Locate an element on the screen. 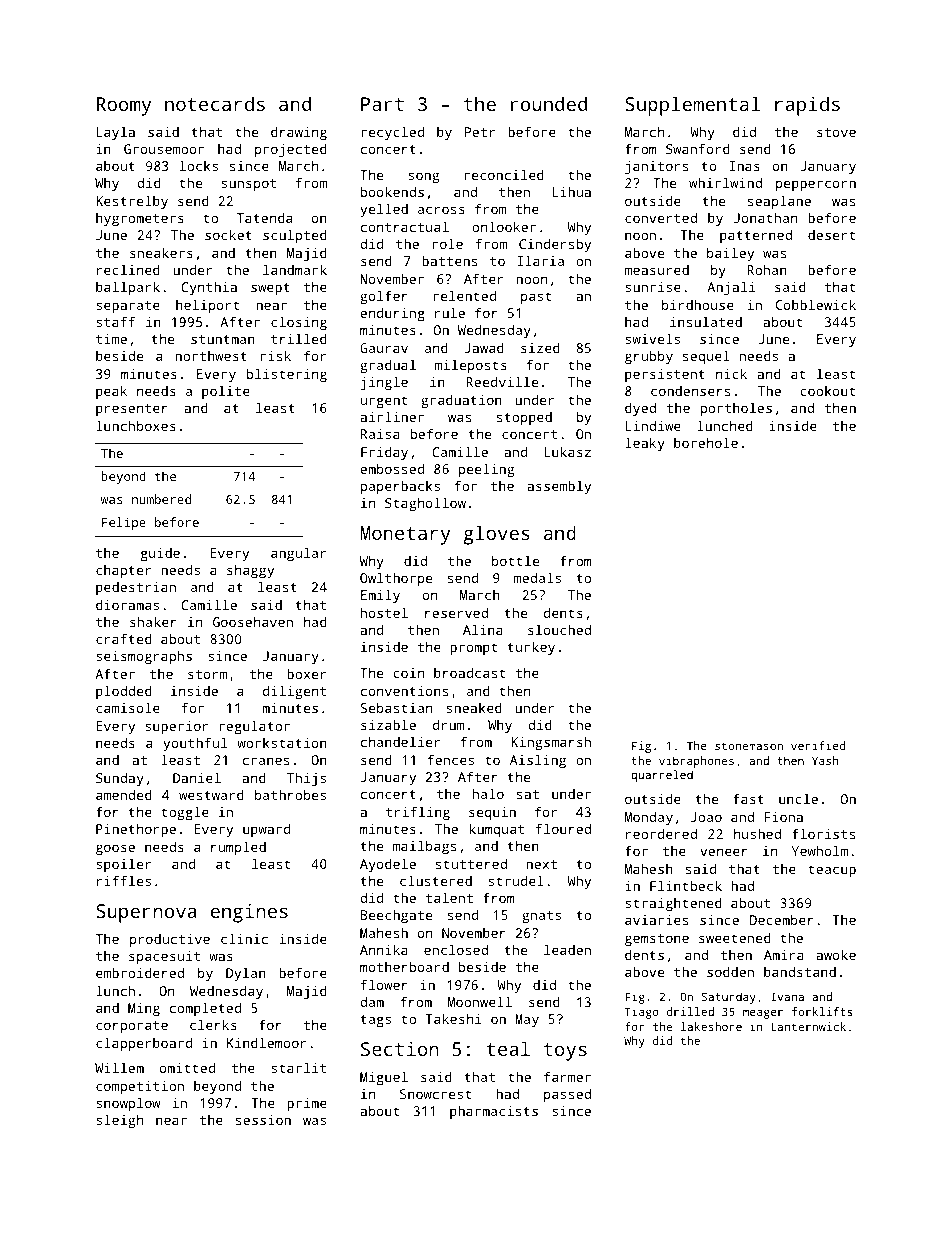 This screenshot has height=1233, width=952. enclosed is located at coordinates (456, 949).
